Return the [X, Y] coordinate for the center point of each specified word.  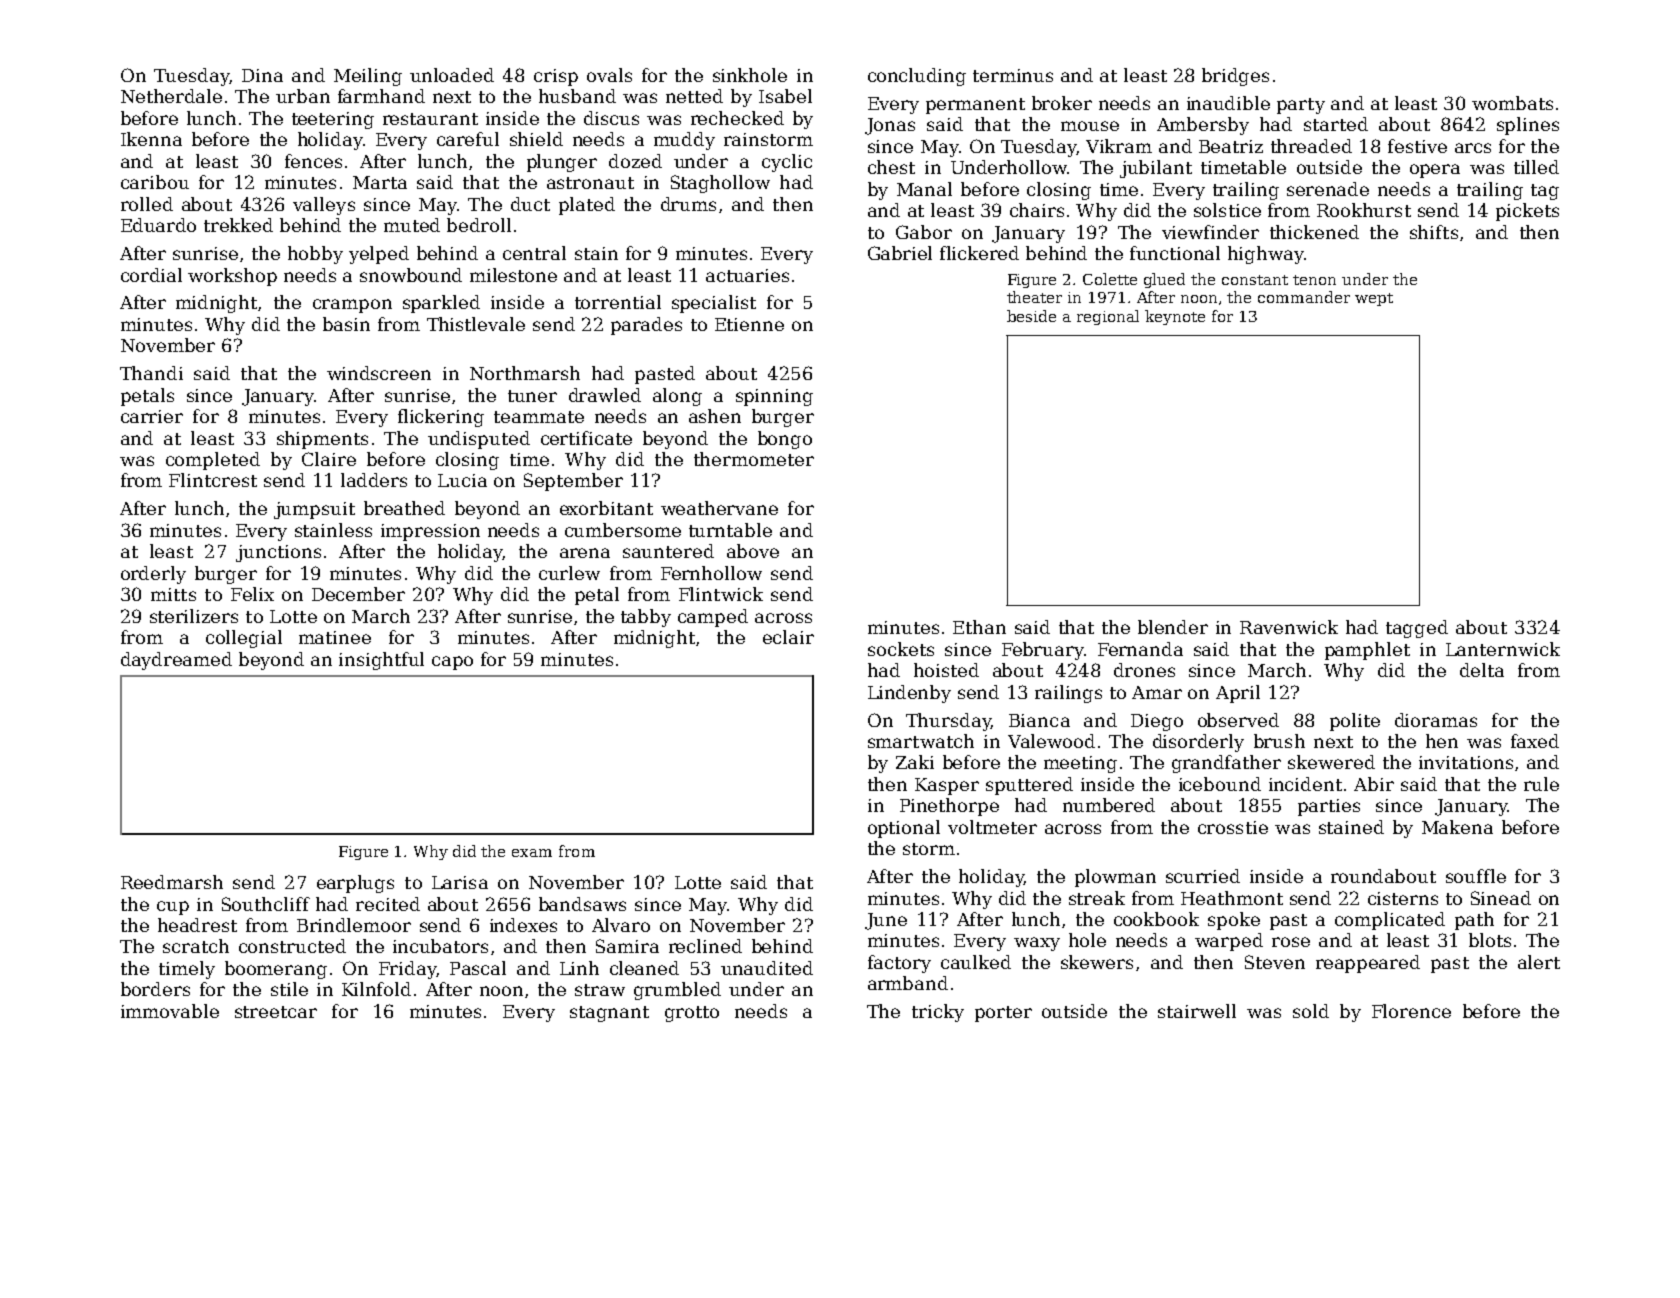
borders [155, 989]
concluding [917, 77]
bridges [1235, 77]
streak [1097, 898]
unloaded [452, 75]
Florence [1411, 1011]
